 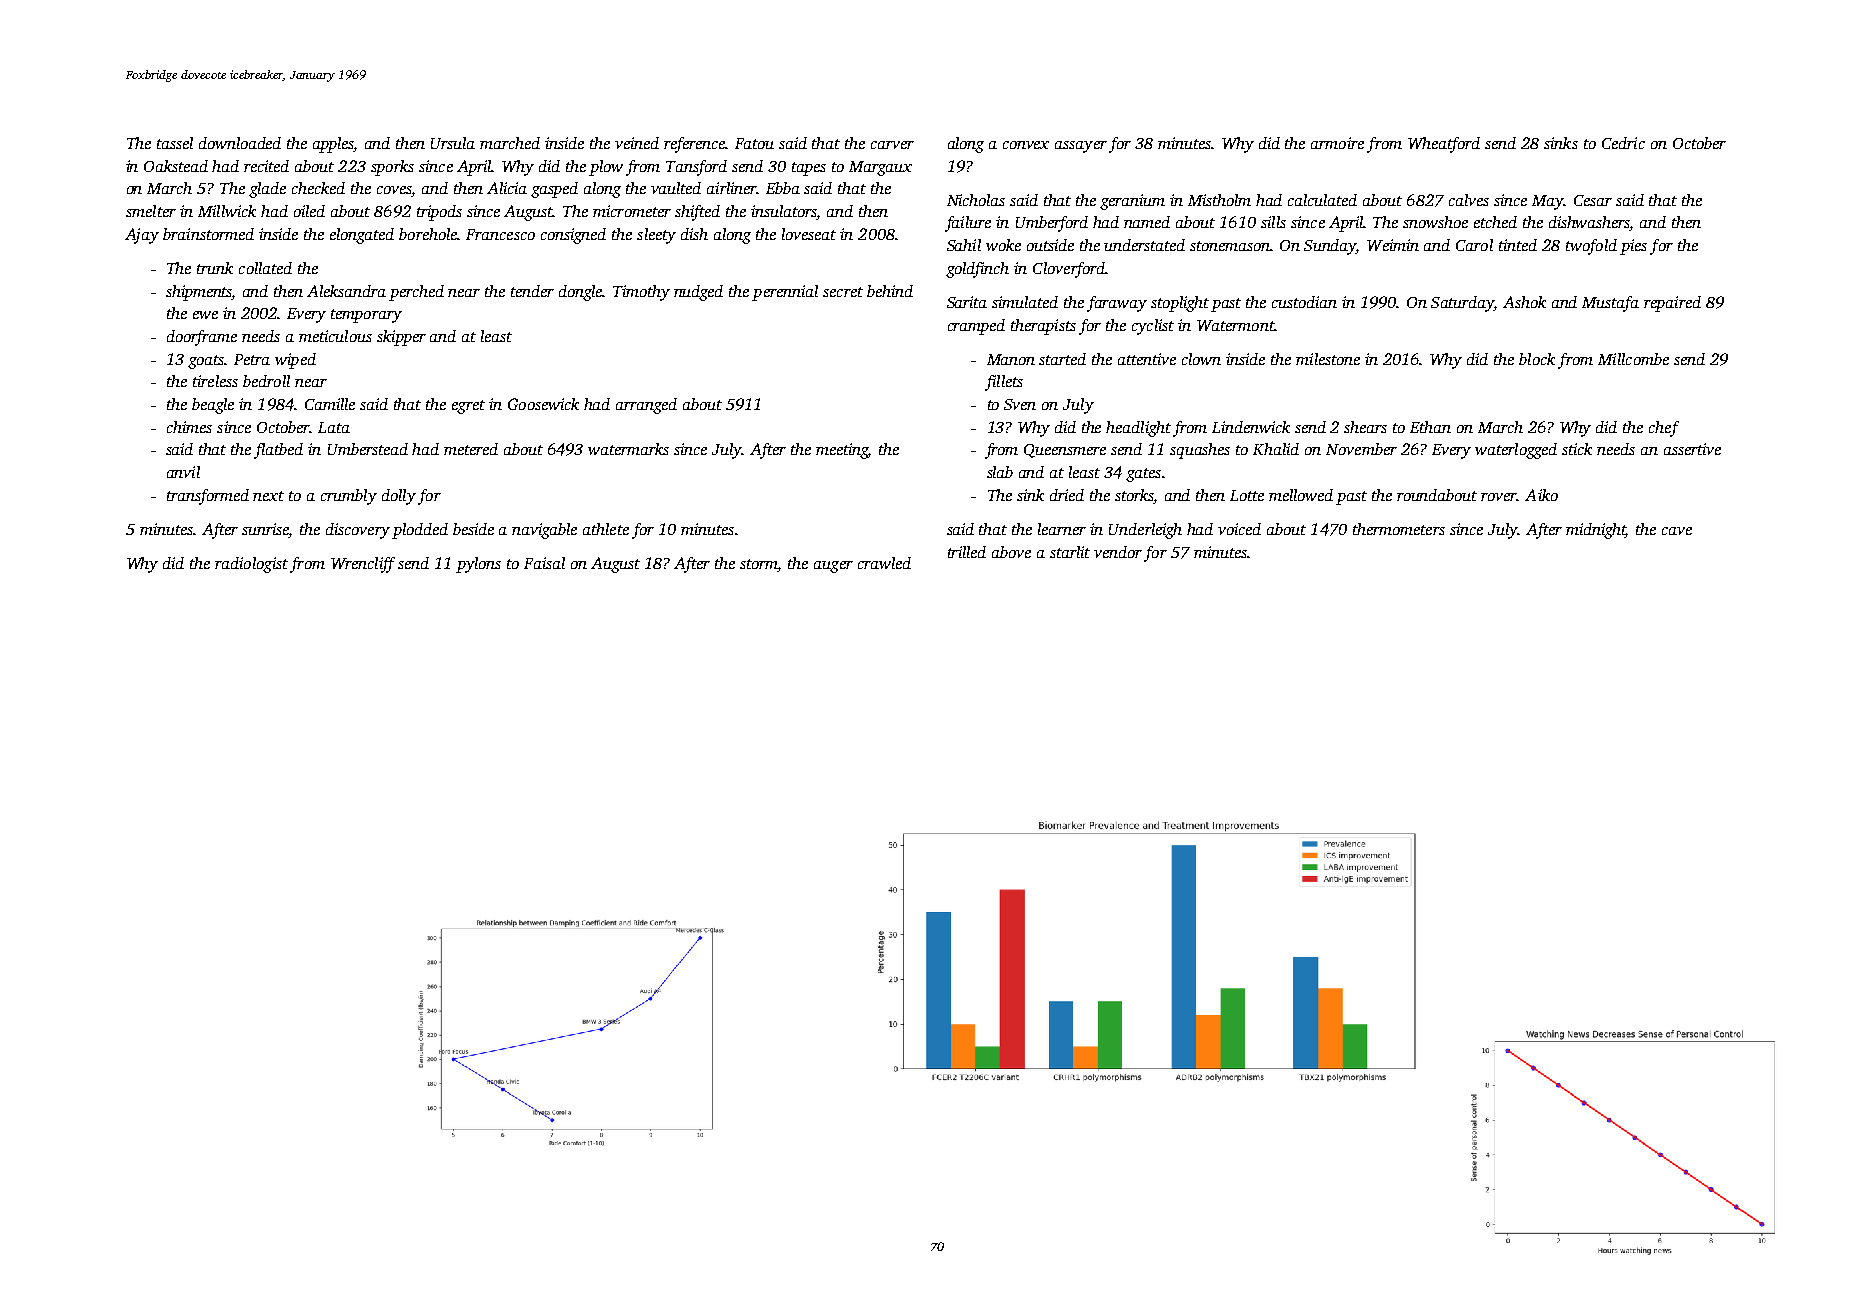 I want to click on smelter, so click(x=151, y=211).
